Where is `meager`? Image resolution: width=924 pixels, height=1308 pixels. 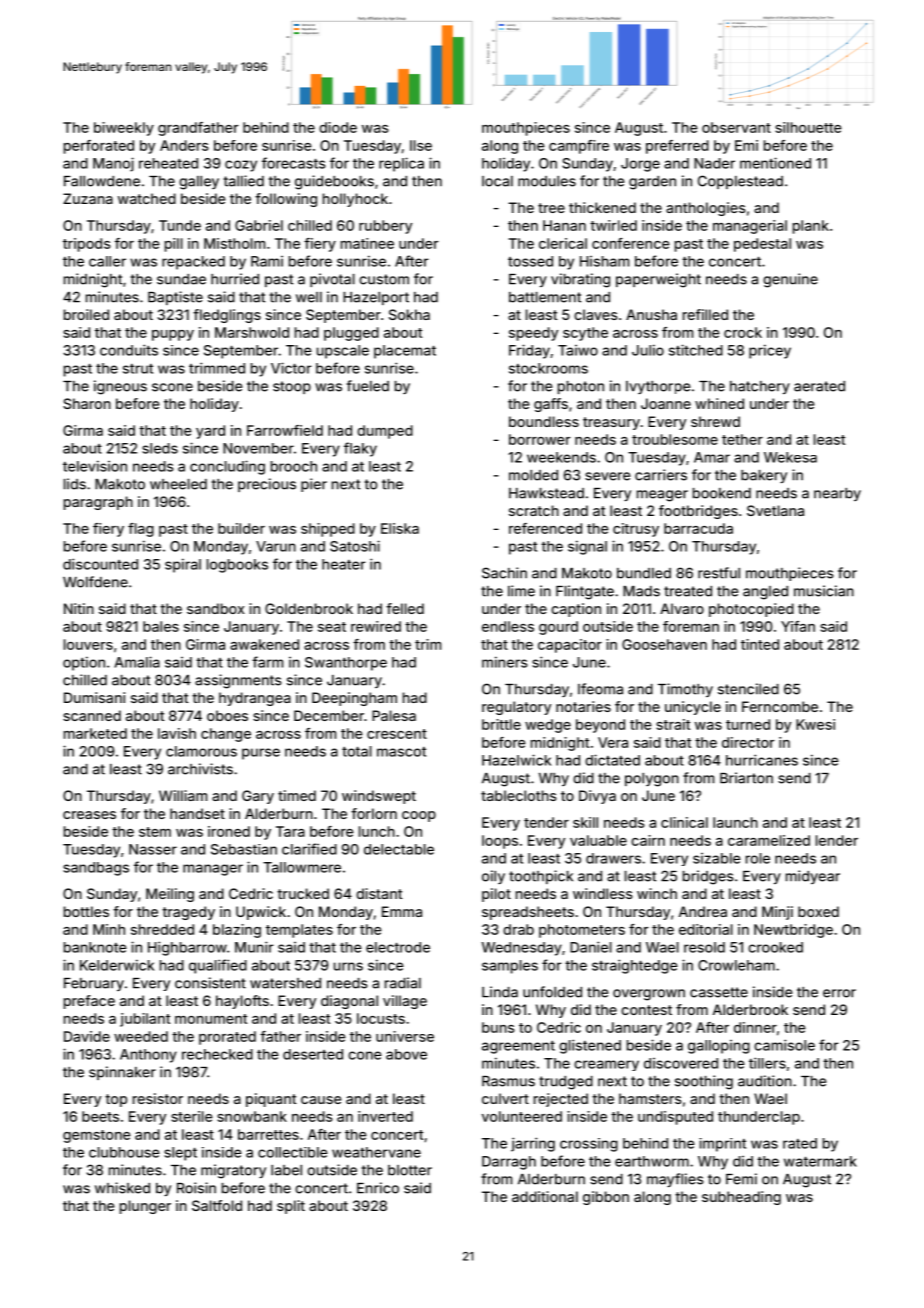
meager is located at coordinates (662, 496).
